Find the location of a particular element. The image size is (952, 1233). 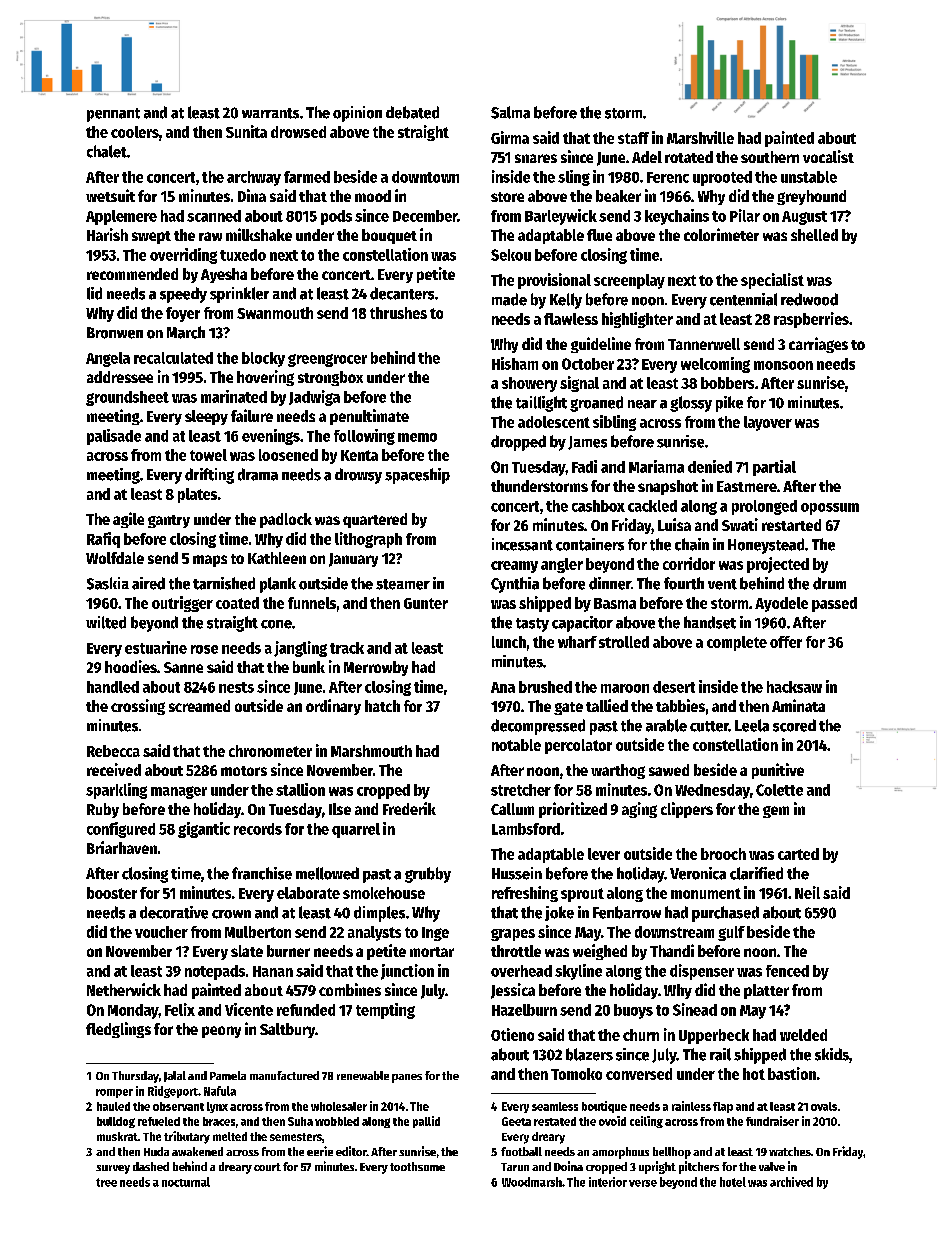

Marshville is located at coordinates (700, 137).
